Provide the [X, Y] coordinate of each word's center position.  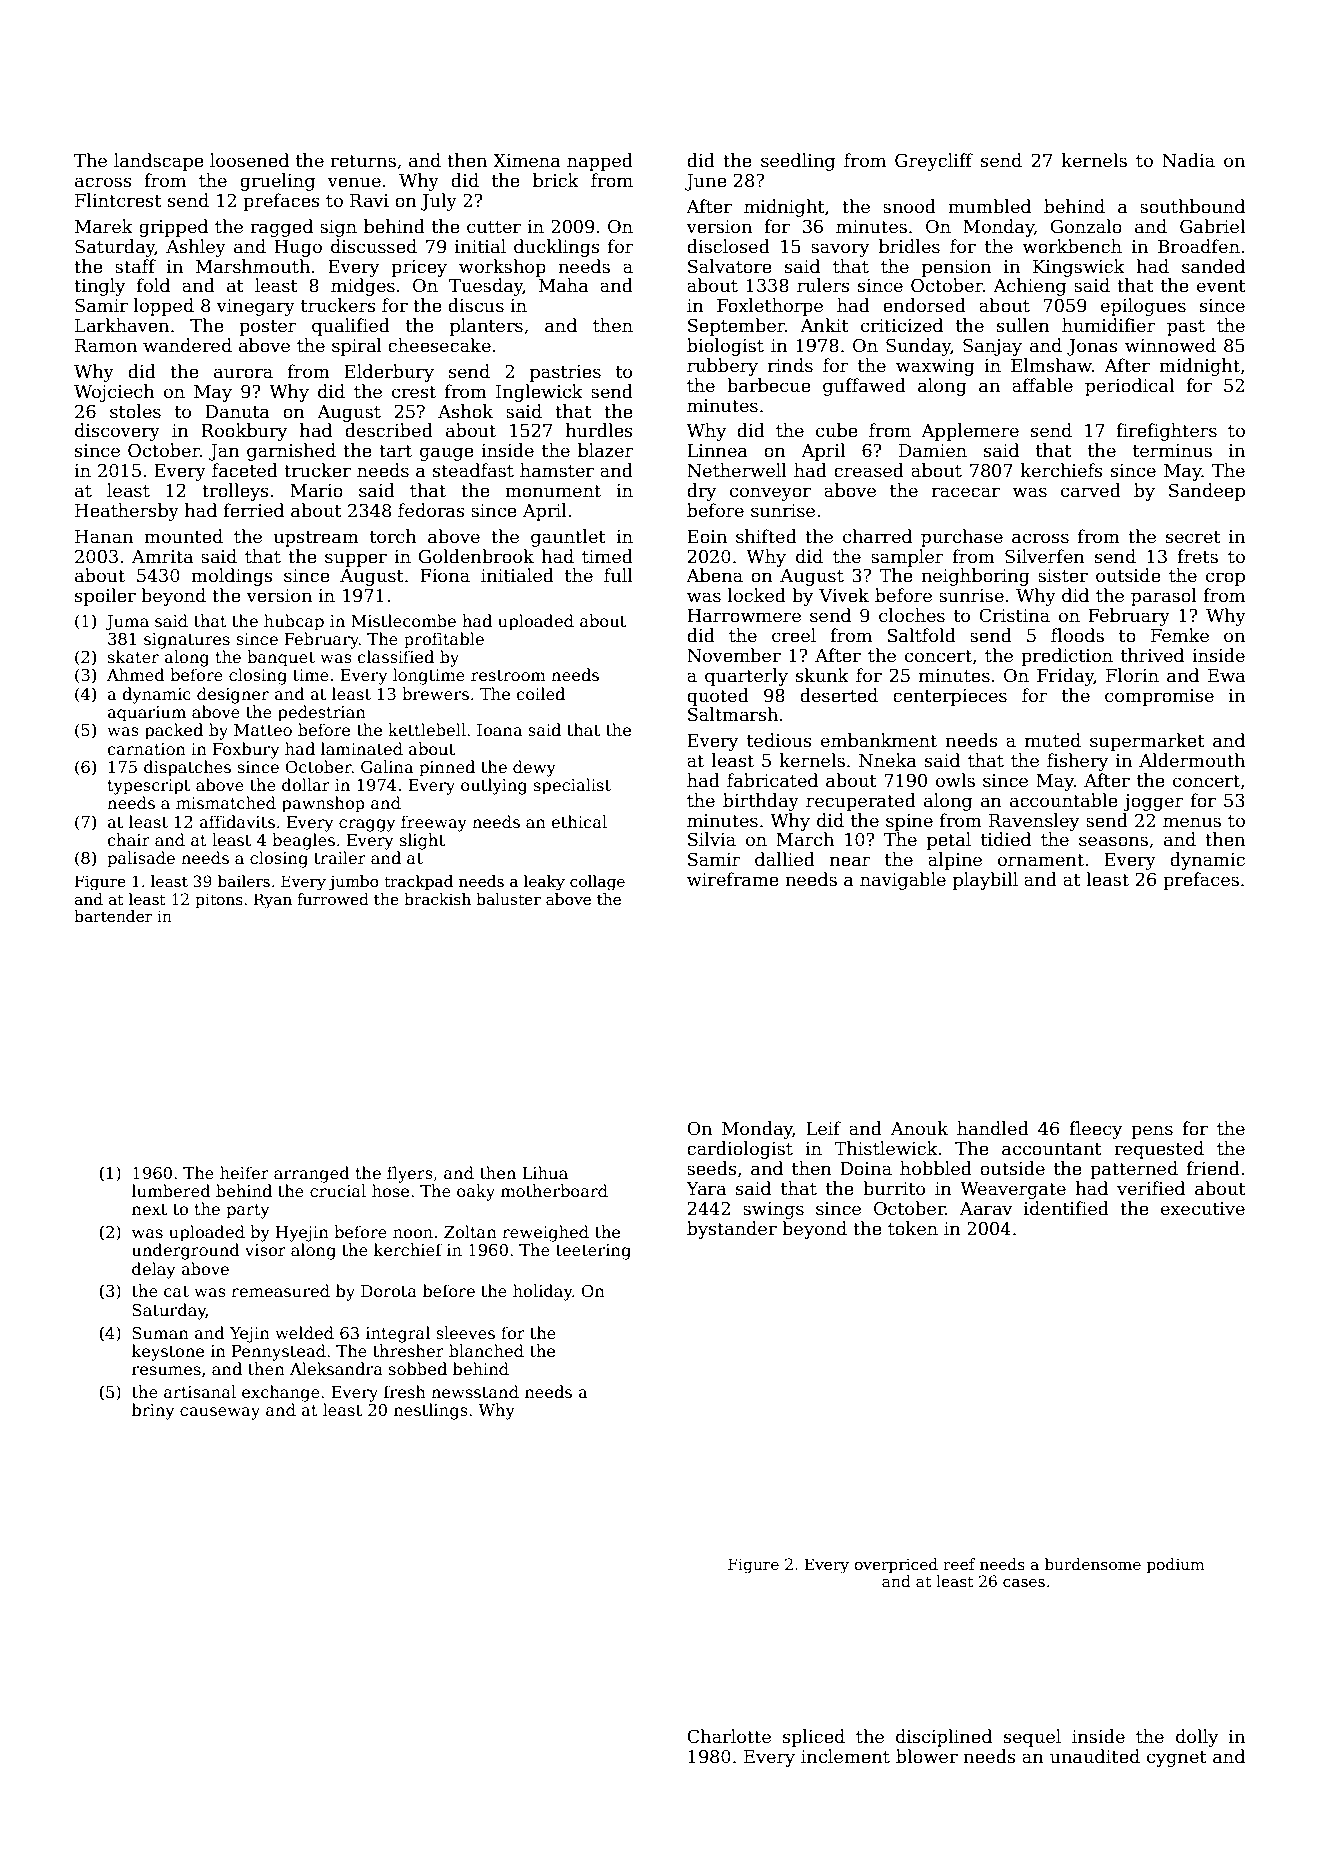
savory [840, 250]
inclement [845, 1756]
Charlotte [729, 1736]
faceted [245, 470]
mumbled [989, 206]
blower [927, 1756]
